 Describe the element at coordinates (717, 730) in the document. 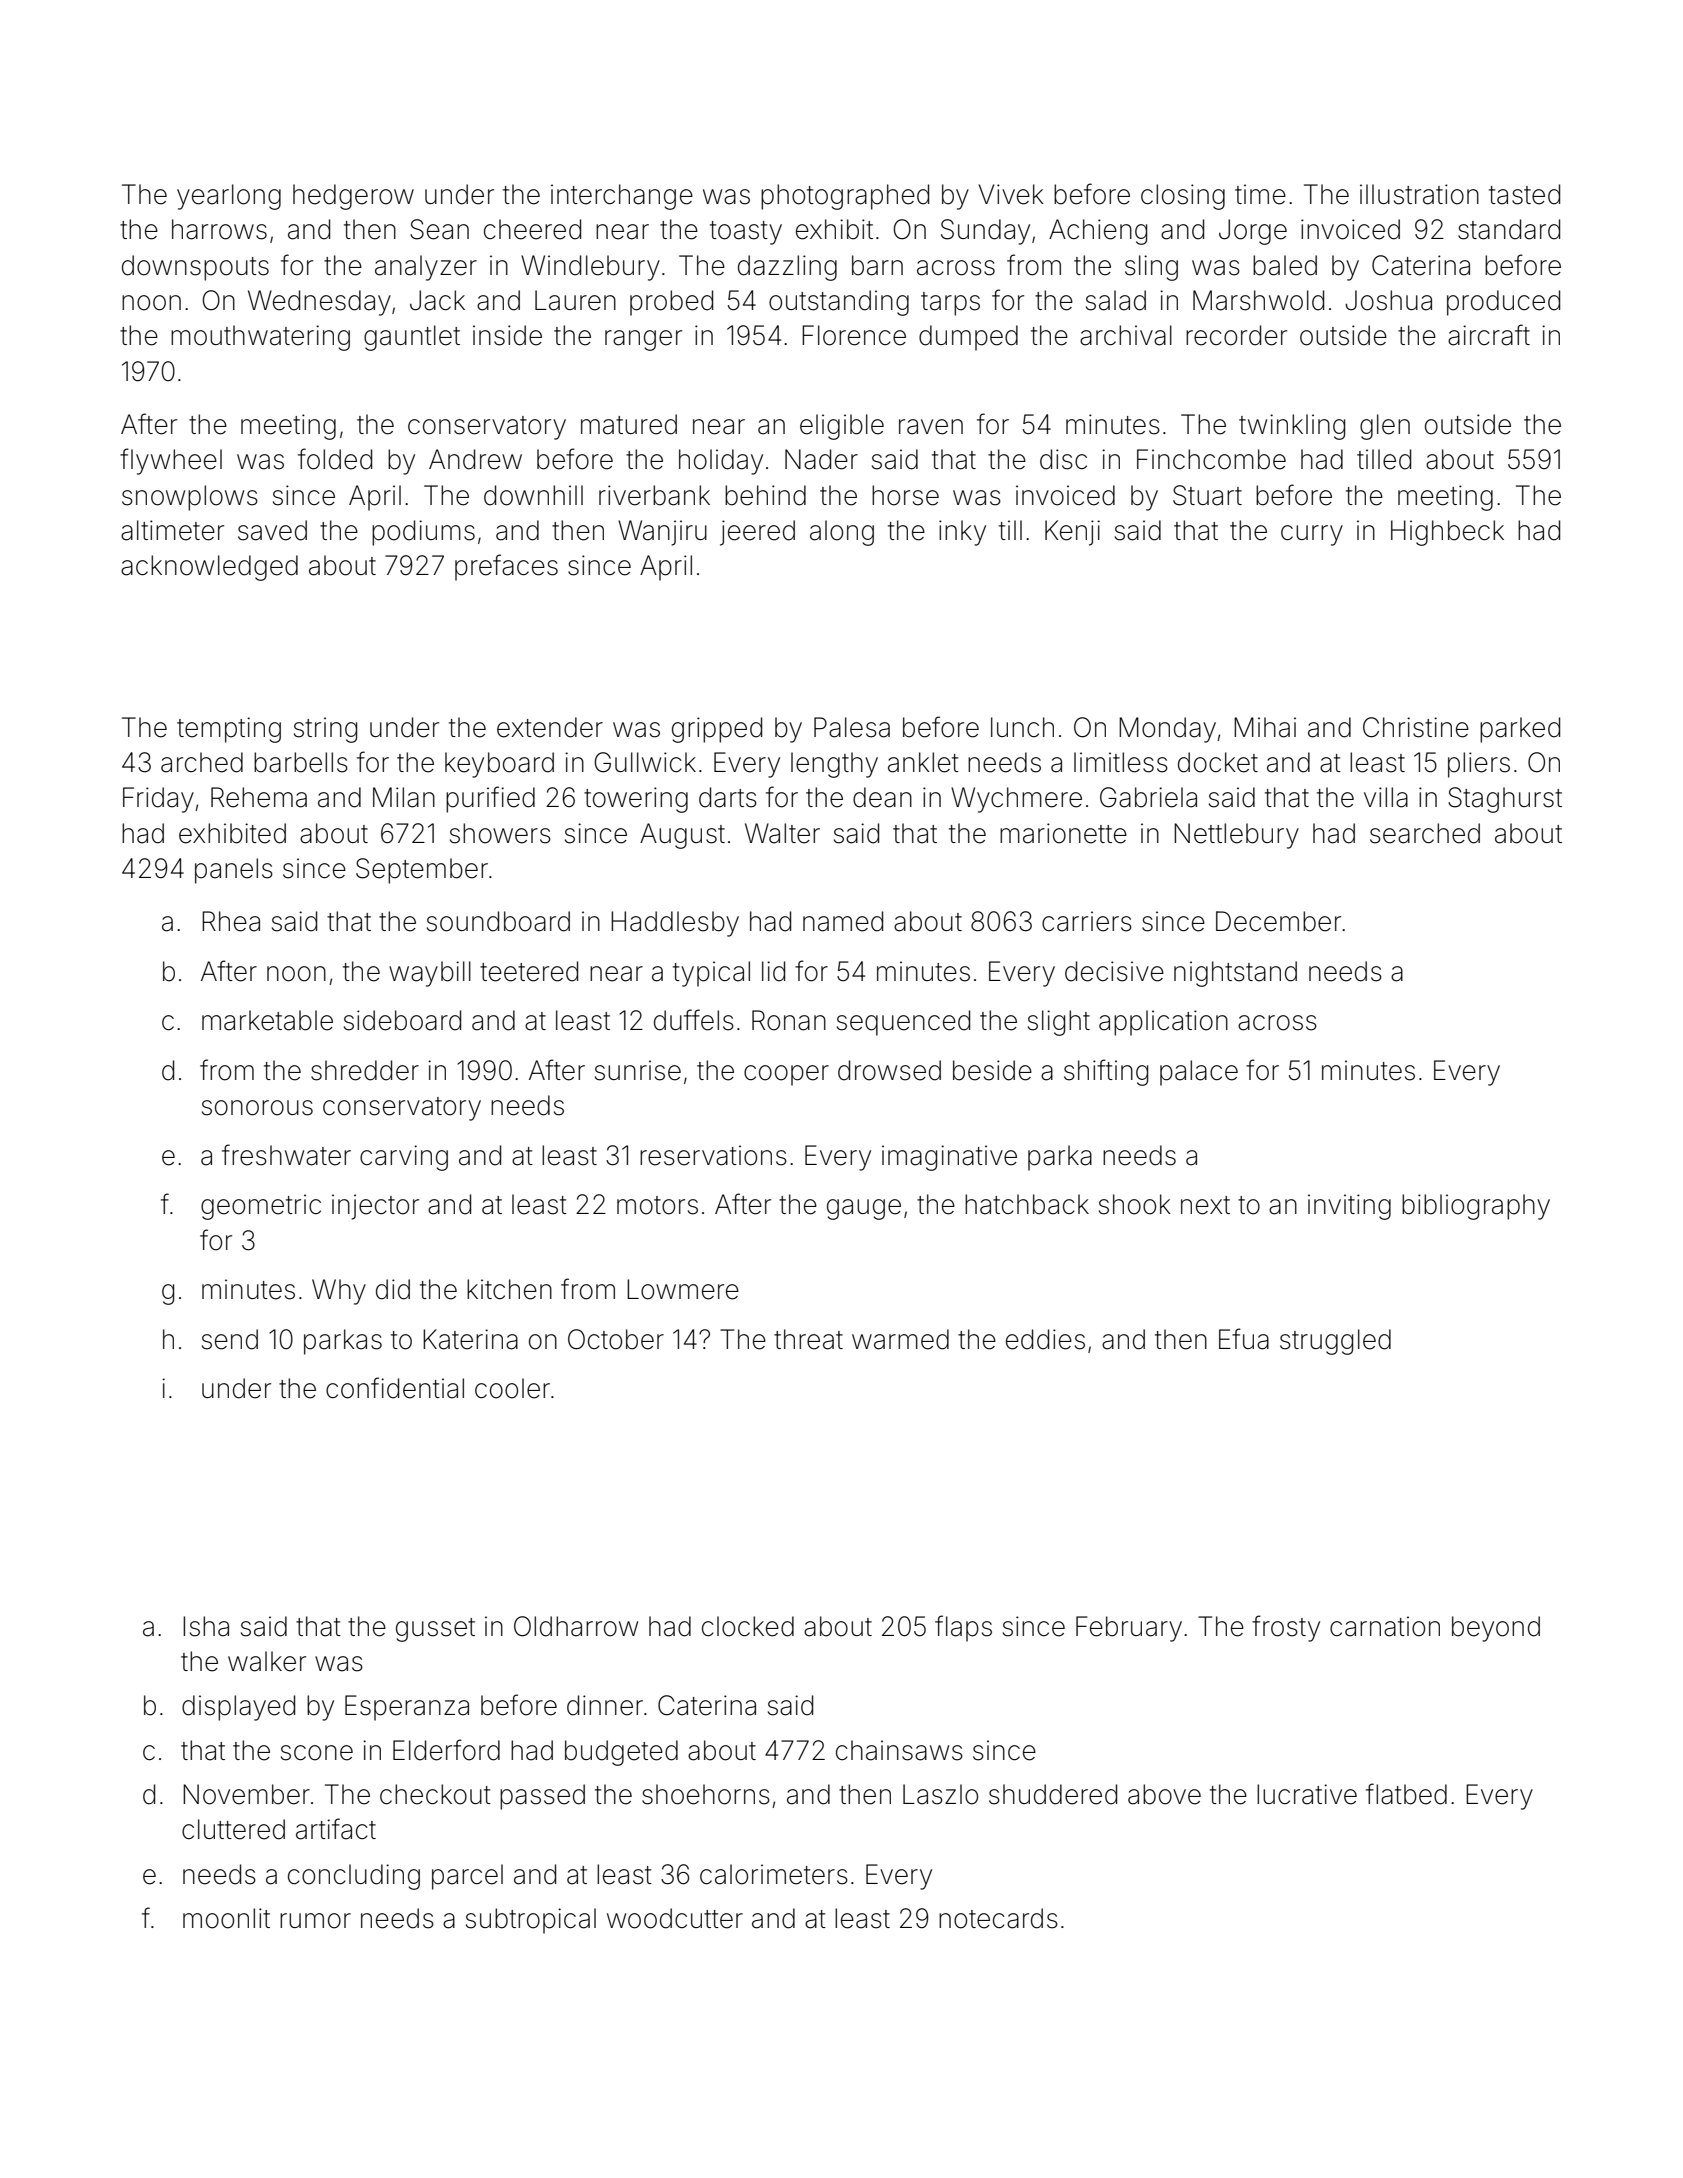

I see `gripped` at that location.
